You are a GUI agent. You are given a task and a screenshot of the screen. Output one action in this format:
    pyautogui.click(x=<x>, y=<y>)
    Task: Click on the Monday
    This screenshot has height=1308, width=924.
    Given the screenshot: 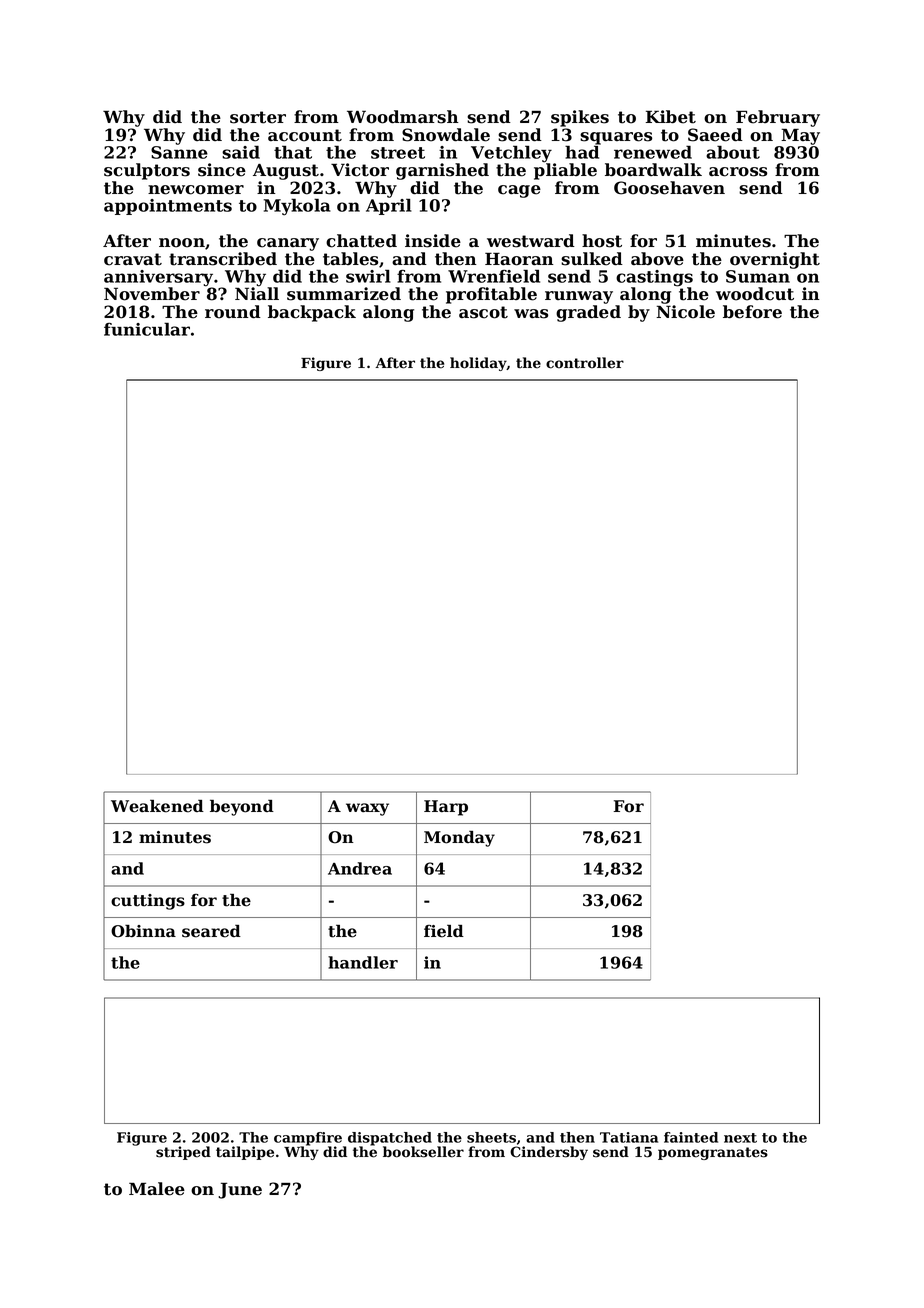 What is the action you would take?
    pyautogui.click(x=459, y=839)
